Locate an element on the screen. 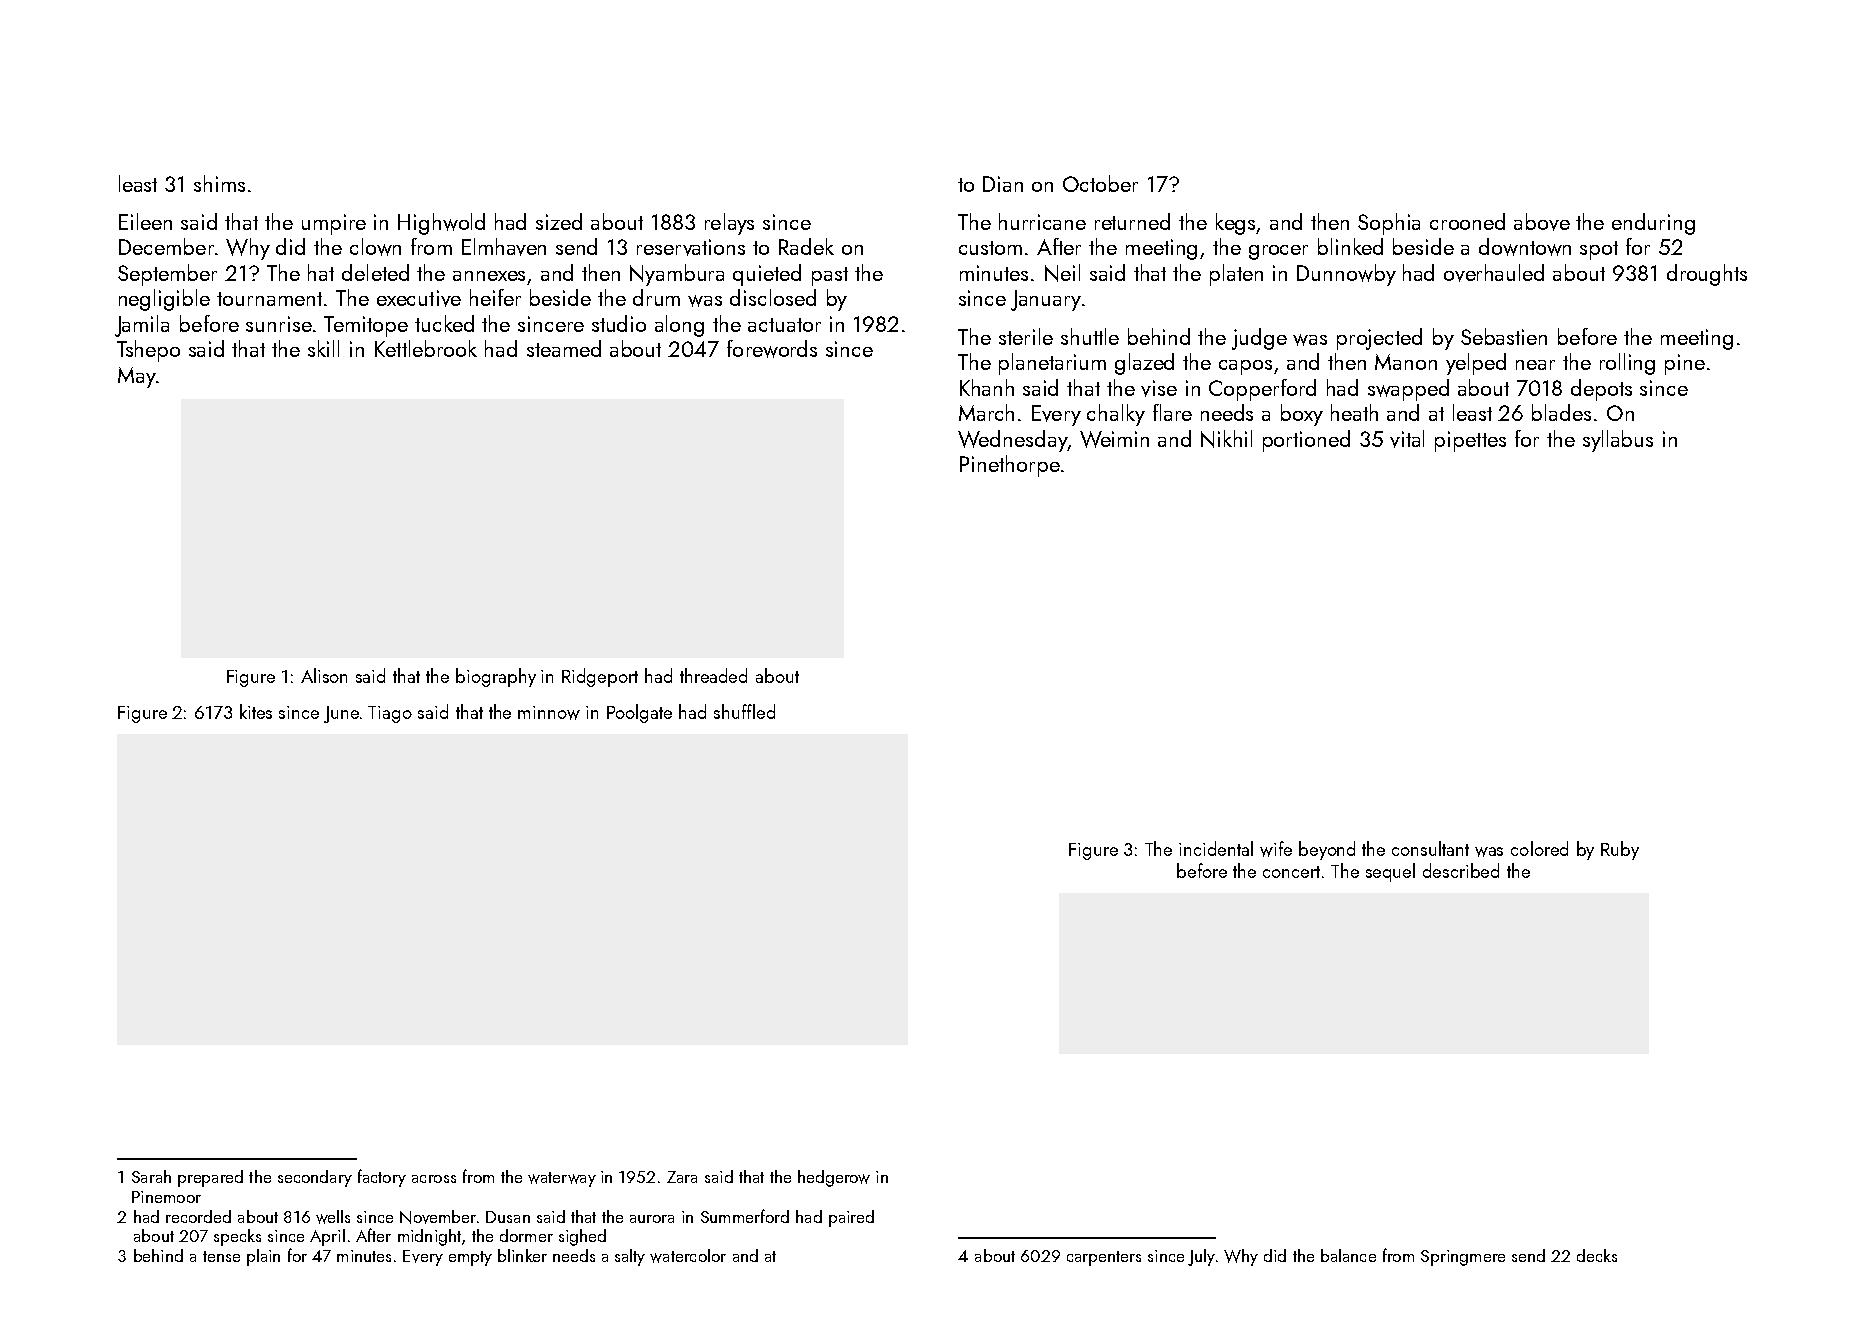 The width and height of the screenshot is (1866, 1320). June is located at coordinates (341, 714).
